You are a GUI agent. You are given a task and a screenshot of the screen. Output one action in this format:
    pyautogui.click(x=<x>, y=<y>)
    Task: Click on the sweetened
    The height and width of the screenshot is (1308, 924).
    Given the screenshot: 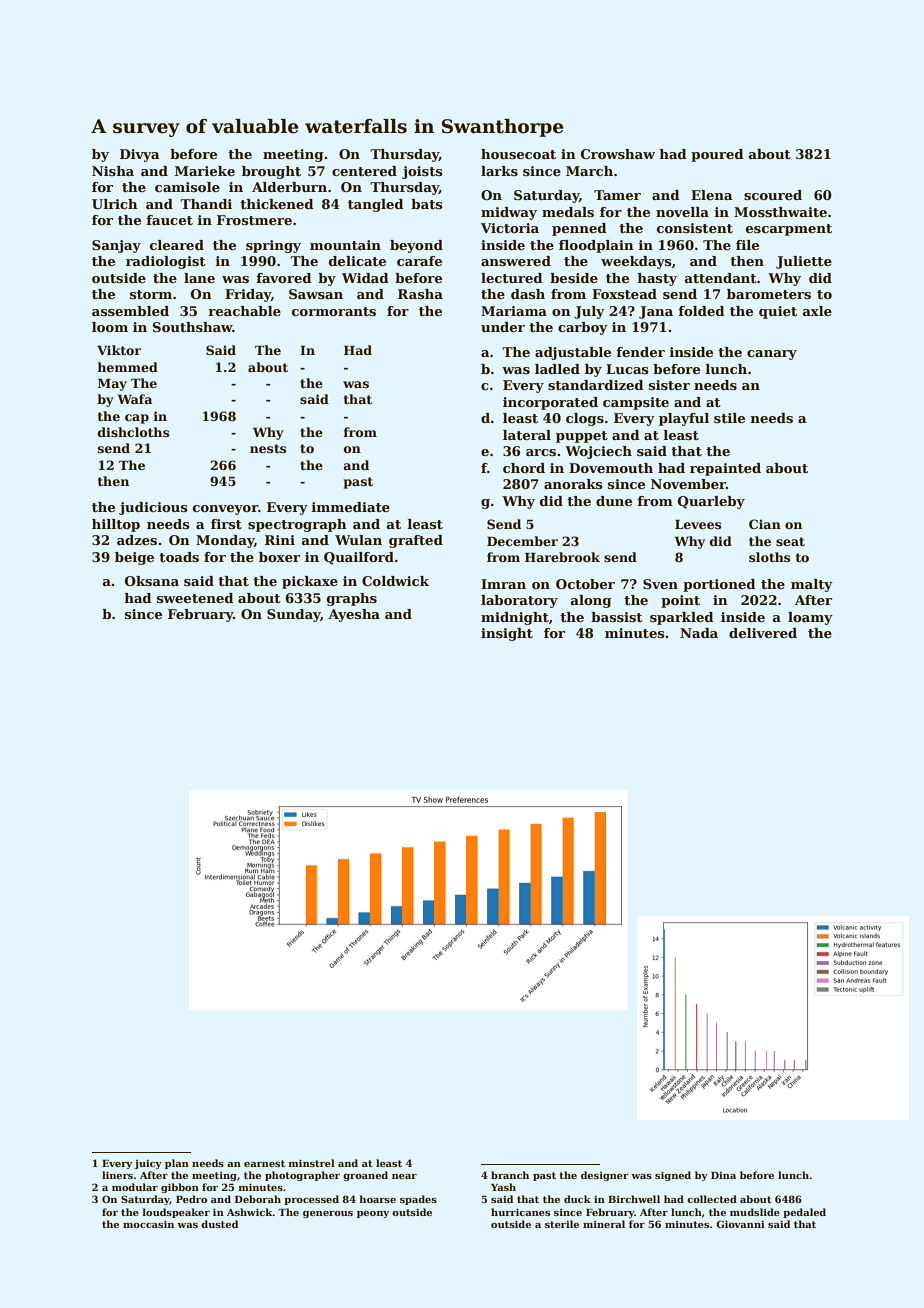 What is the action you would take?
    pyautogui.click(x=195, y=598)
